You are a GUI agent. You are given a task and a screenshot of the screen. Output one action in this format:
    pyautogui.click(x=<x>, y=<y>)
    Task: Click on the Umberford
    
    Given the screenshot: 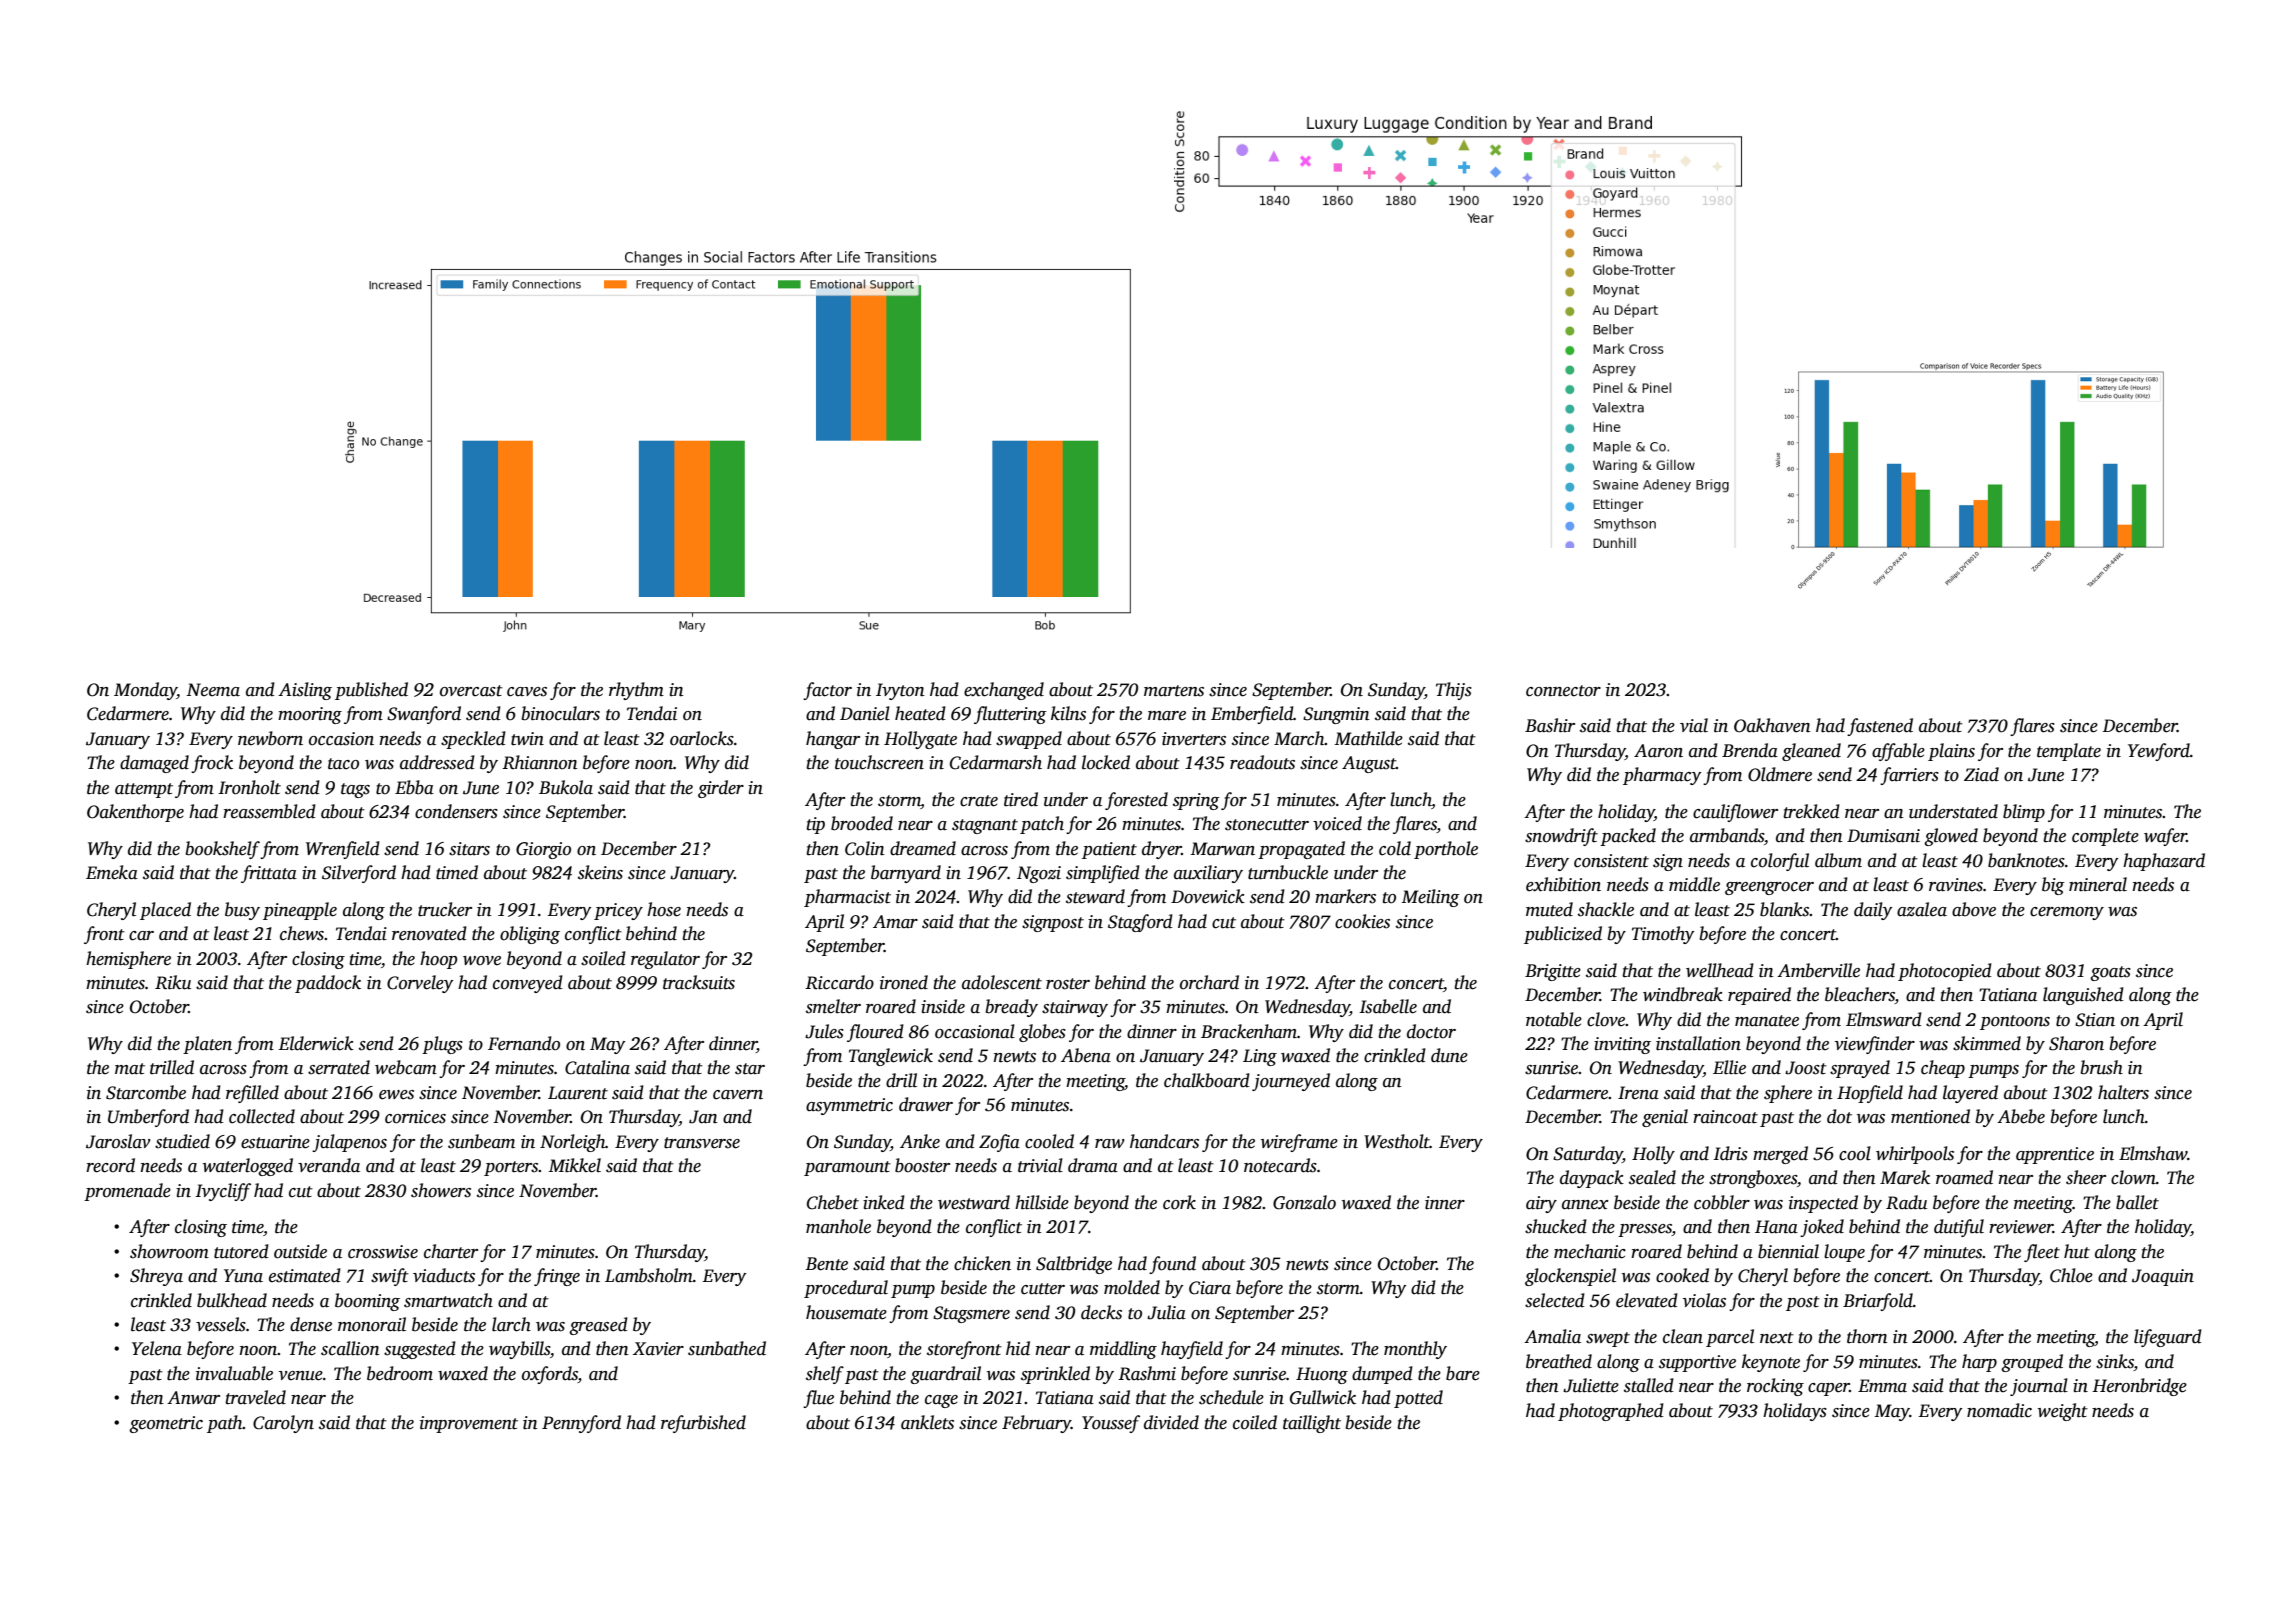 What is the action you would take?
    pyautogui.click(x=148, y=1118)
